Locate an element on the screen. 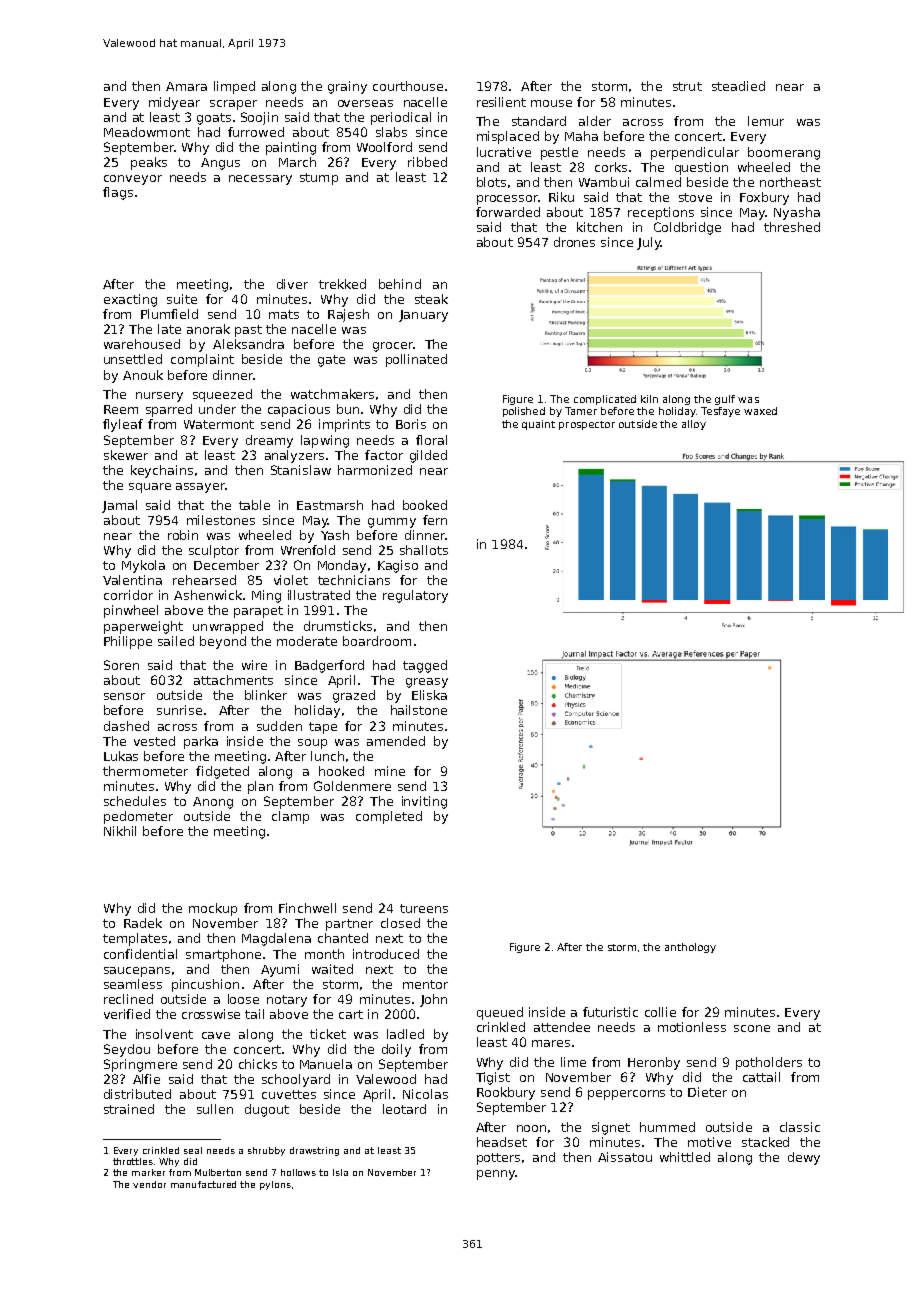 This screenshot has height=1308, width=924. corridor is located at coordinates (128, 595).
